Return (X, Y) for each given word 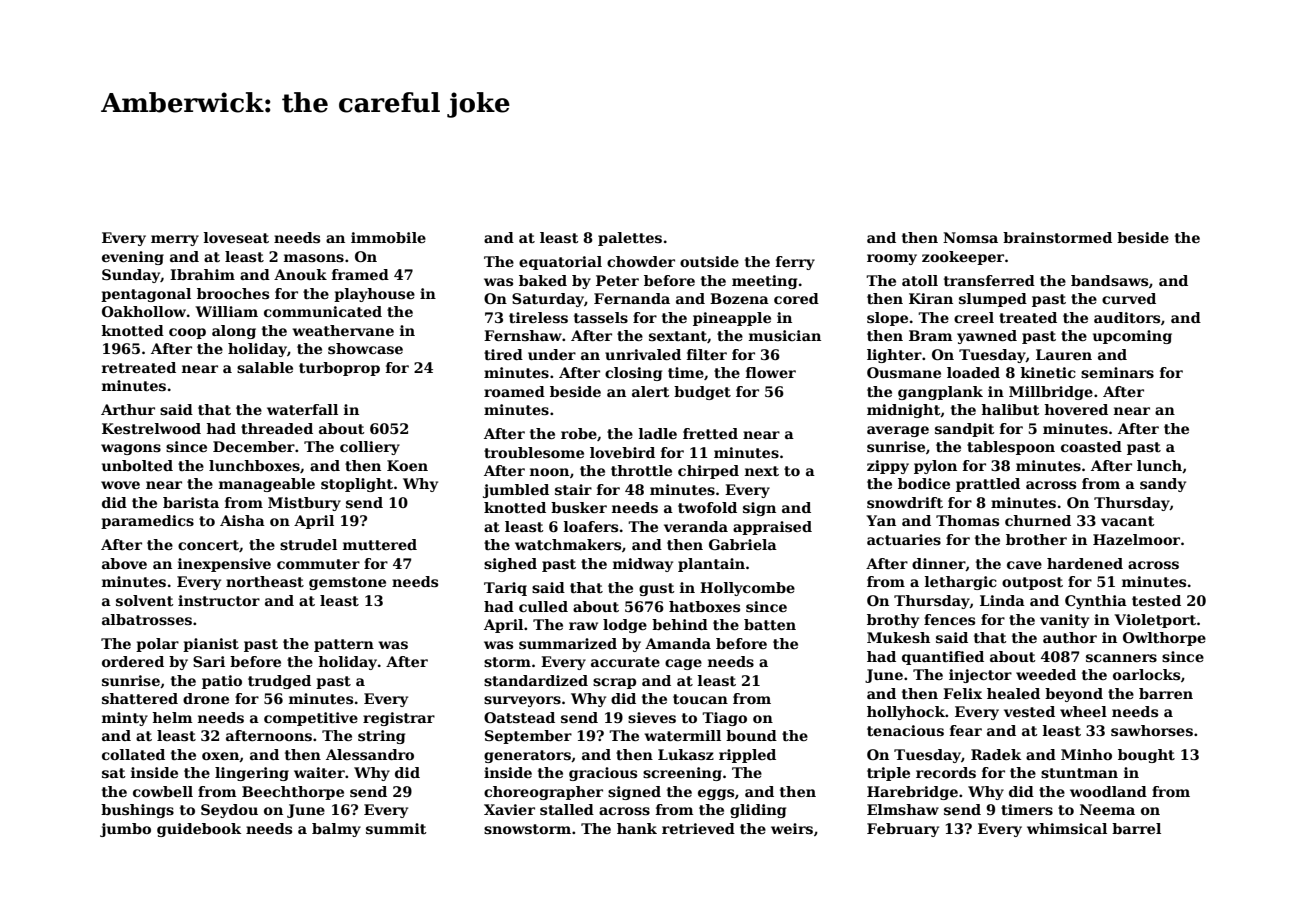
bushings (137, 811)
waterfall (302, 409)
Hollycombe (747, 589)
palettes (630, 239)
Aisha (242, 520)
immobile (388, 237)
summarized (568, 643)
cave (1024, 565)
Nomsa (970, 237)
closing (633, 374)
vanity (1064, 621)
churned (1038, 520)
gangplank (940, 393)
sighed (510, 565)
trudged (279, 682)
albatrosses (147, 619)
